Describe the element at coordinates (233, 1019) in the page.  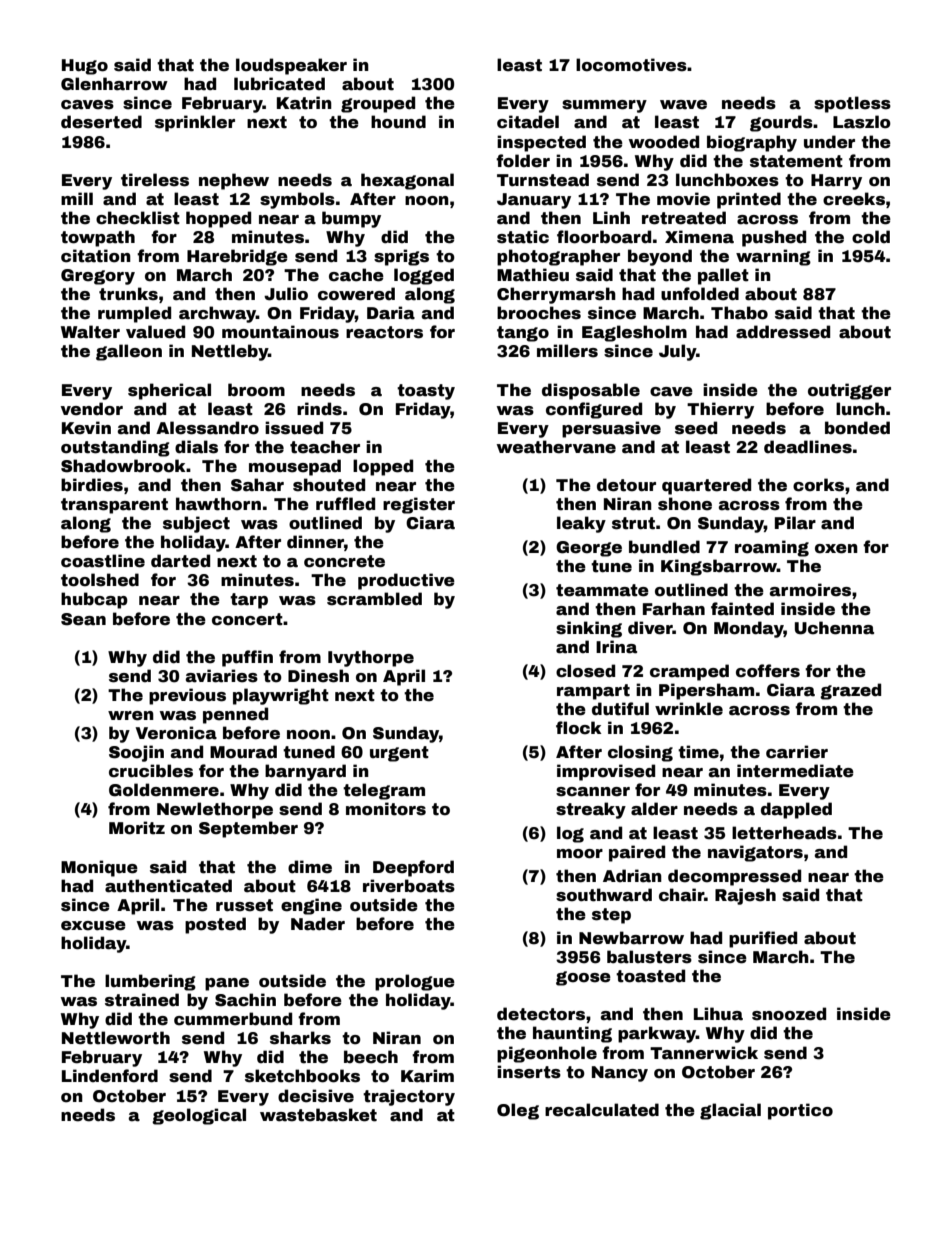
I see `cummerbund` at that location.
